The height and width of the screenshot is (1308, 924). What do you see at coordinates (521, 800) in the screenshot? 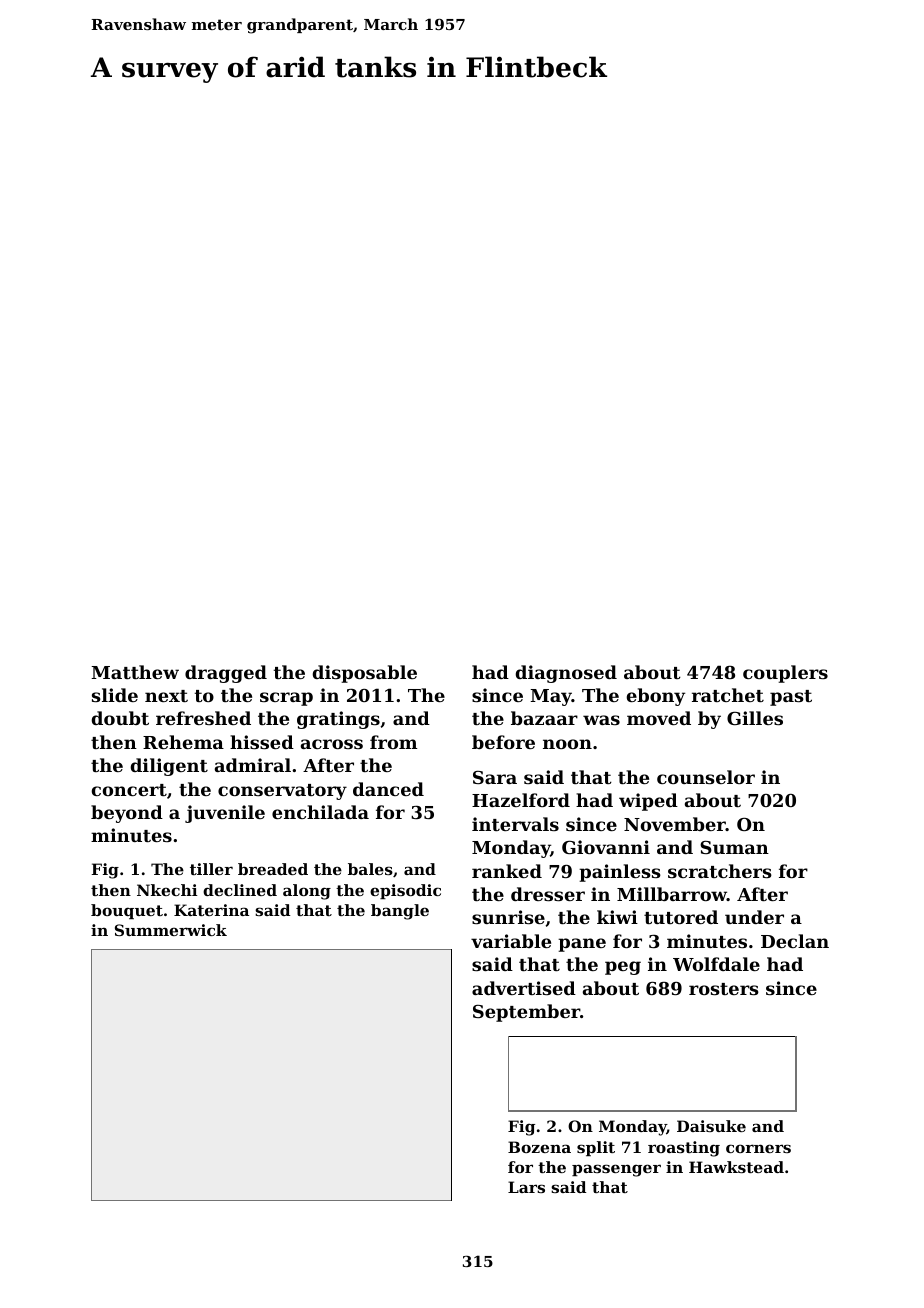
I see `Hazelford` at bounding box center [521, 800].
